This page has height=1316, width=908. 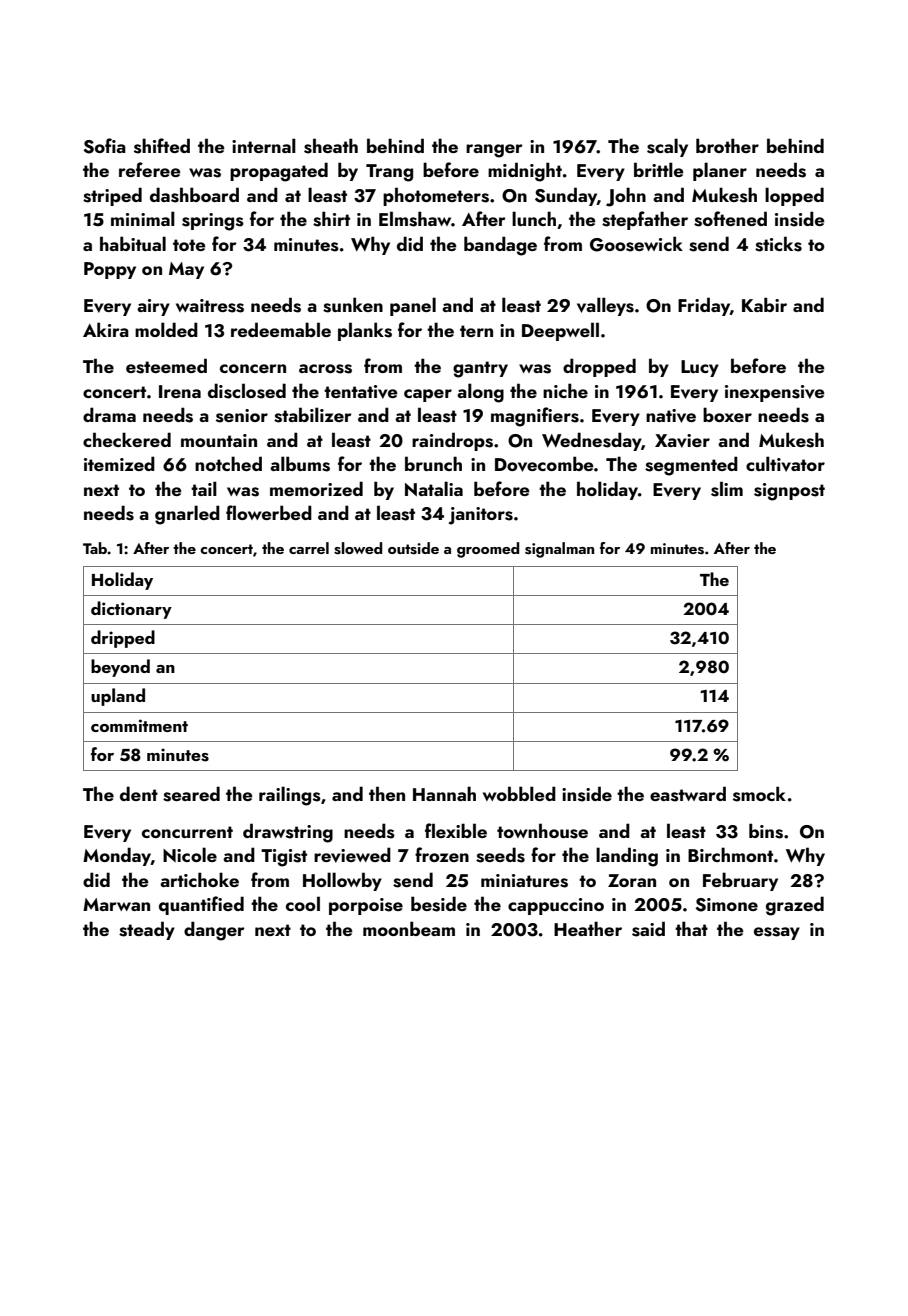 I want to click on smock, so click(x=759, y=794).
